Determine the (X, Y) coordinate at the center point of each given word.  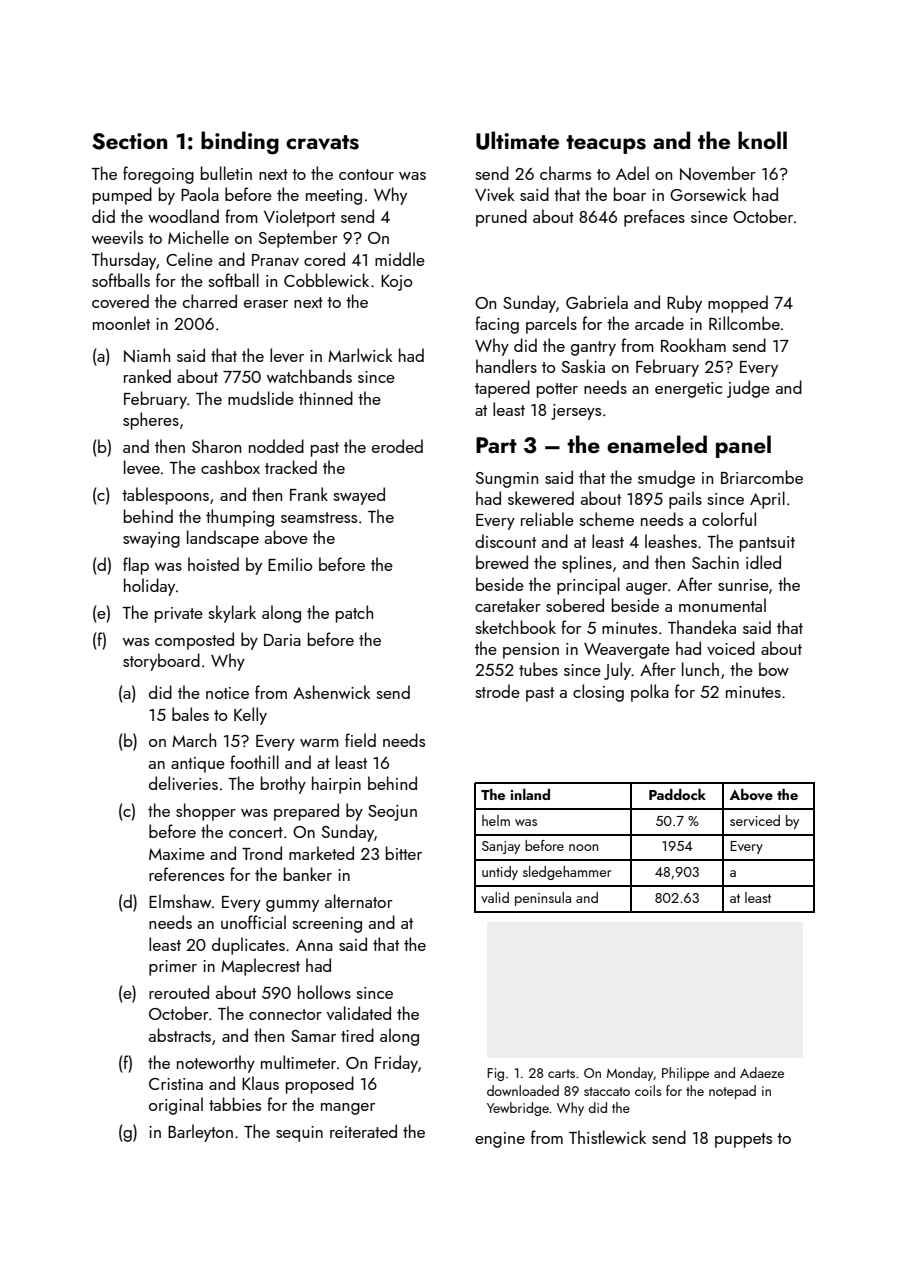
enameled (657, 444)
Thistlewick (607, 1137)
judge (748, 389)
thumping (240, 518)
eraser (266, 304)
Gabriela (597, 302)
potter (557, 390)
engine (500, 1140)
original (176, 1106)
